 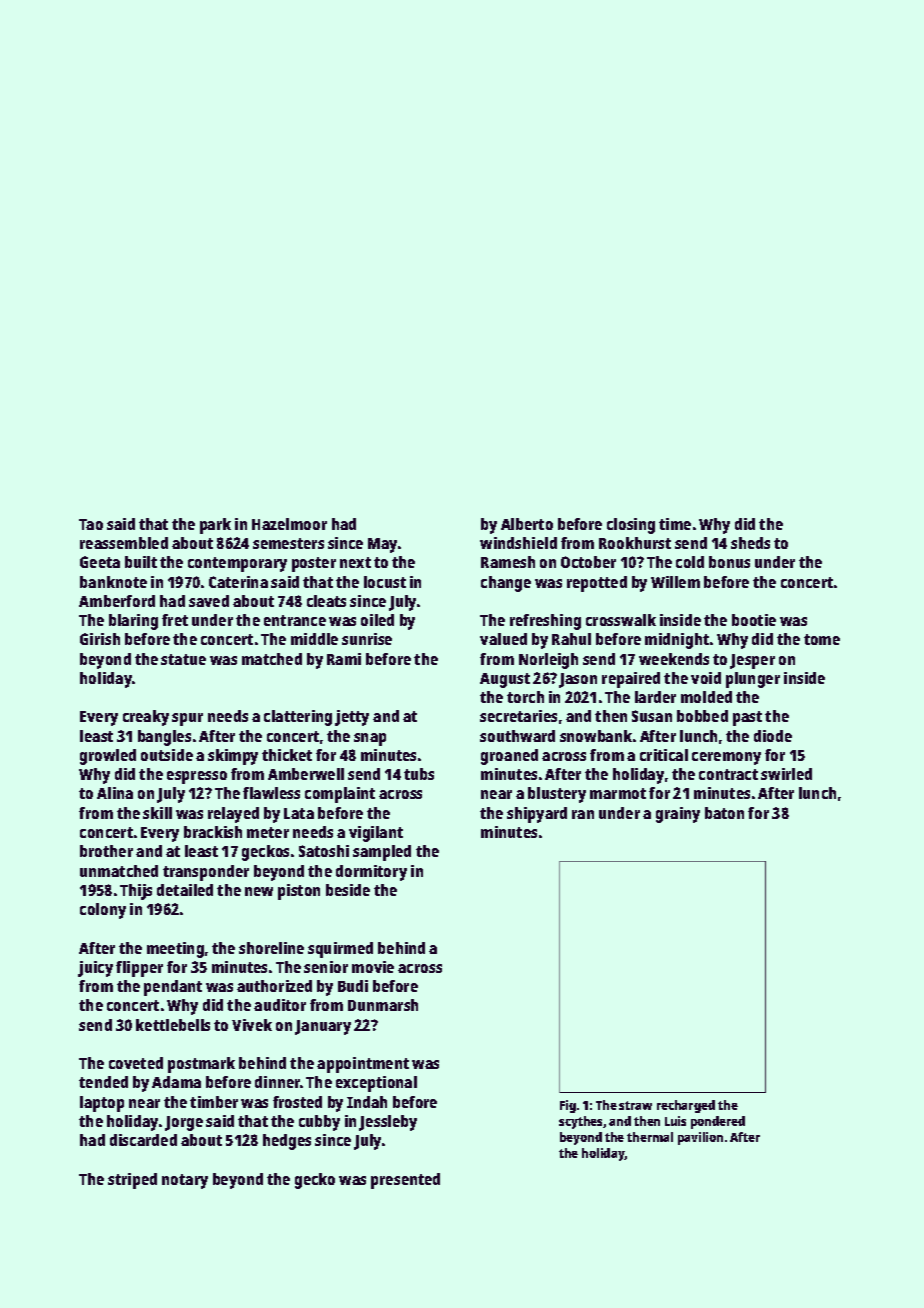 What do you see at coordinates (106, 851) in the screenshot?
I see `brother` at bounding box center [106, 851].
